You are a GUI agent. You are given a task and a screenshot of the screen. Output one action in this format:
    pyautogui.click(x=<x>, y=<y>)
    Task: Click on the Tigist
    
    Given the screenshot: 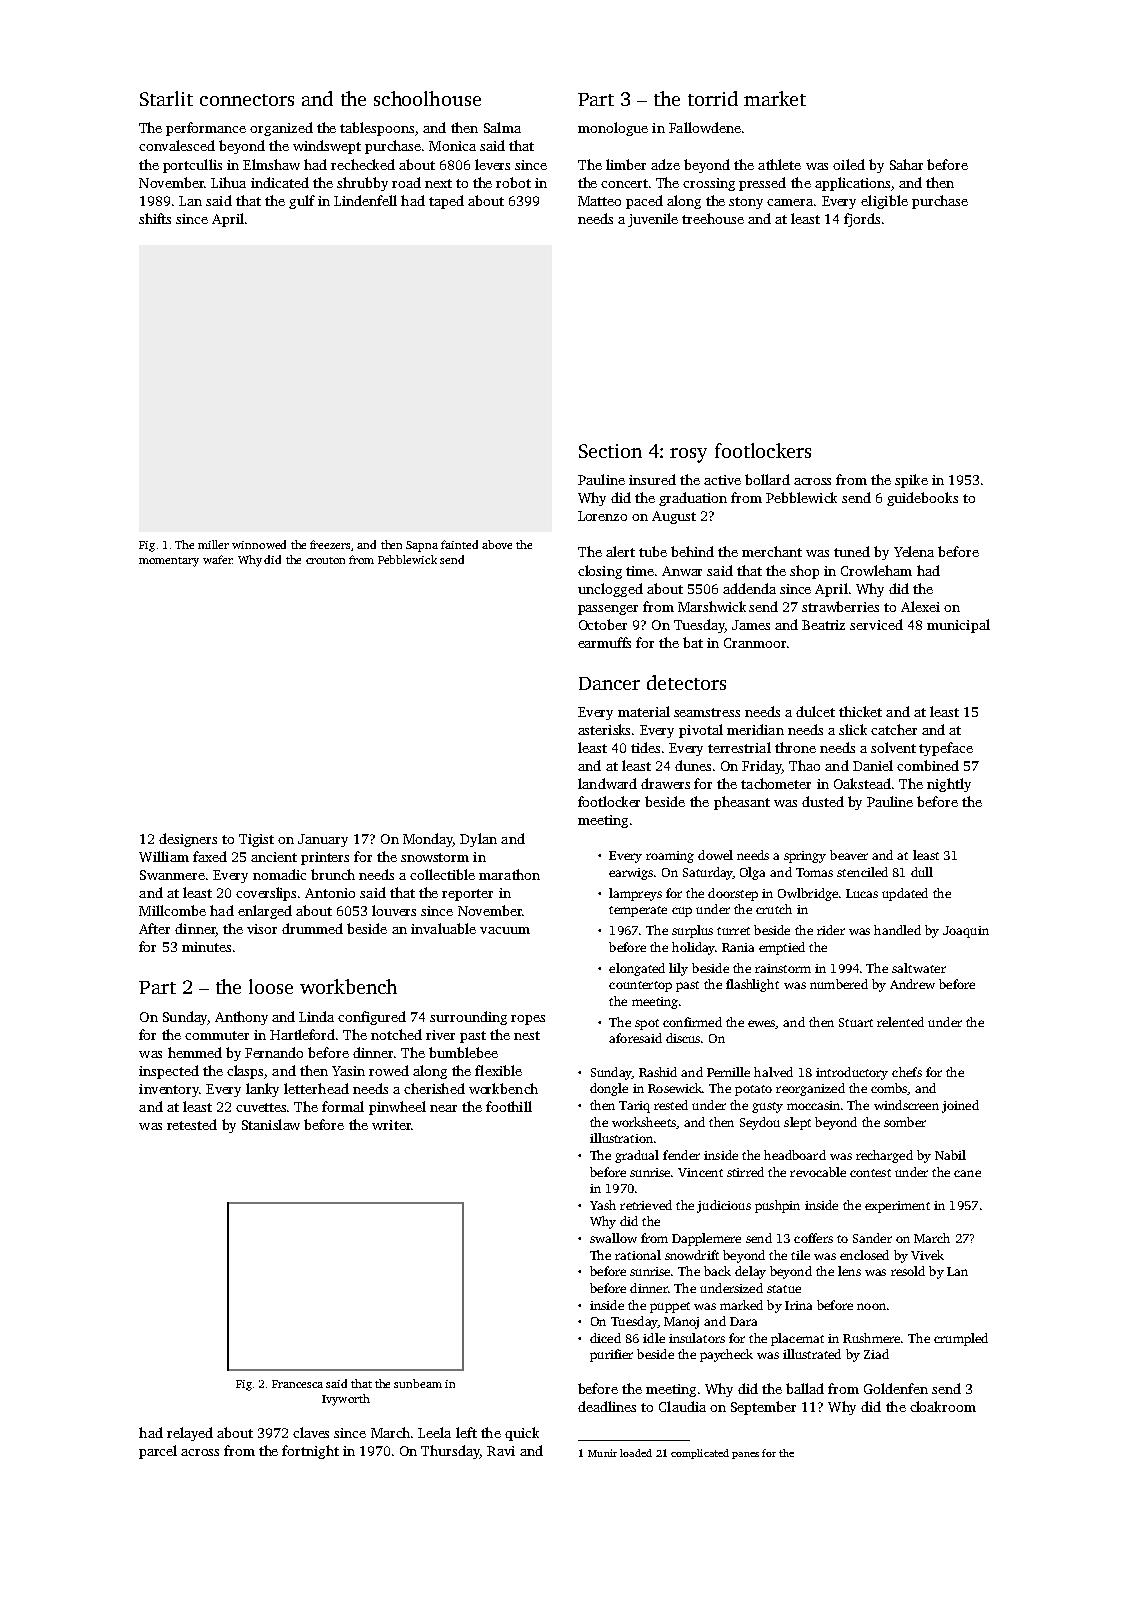 What is the action you would take?
    pyautogui.click(x=256, y=840)
